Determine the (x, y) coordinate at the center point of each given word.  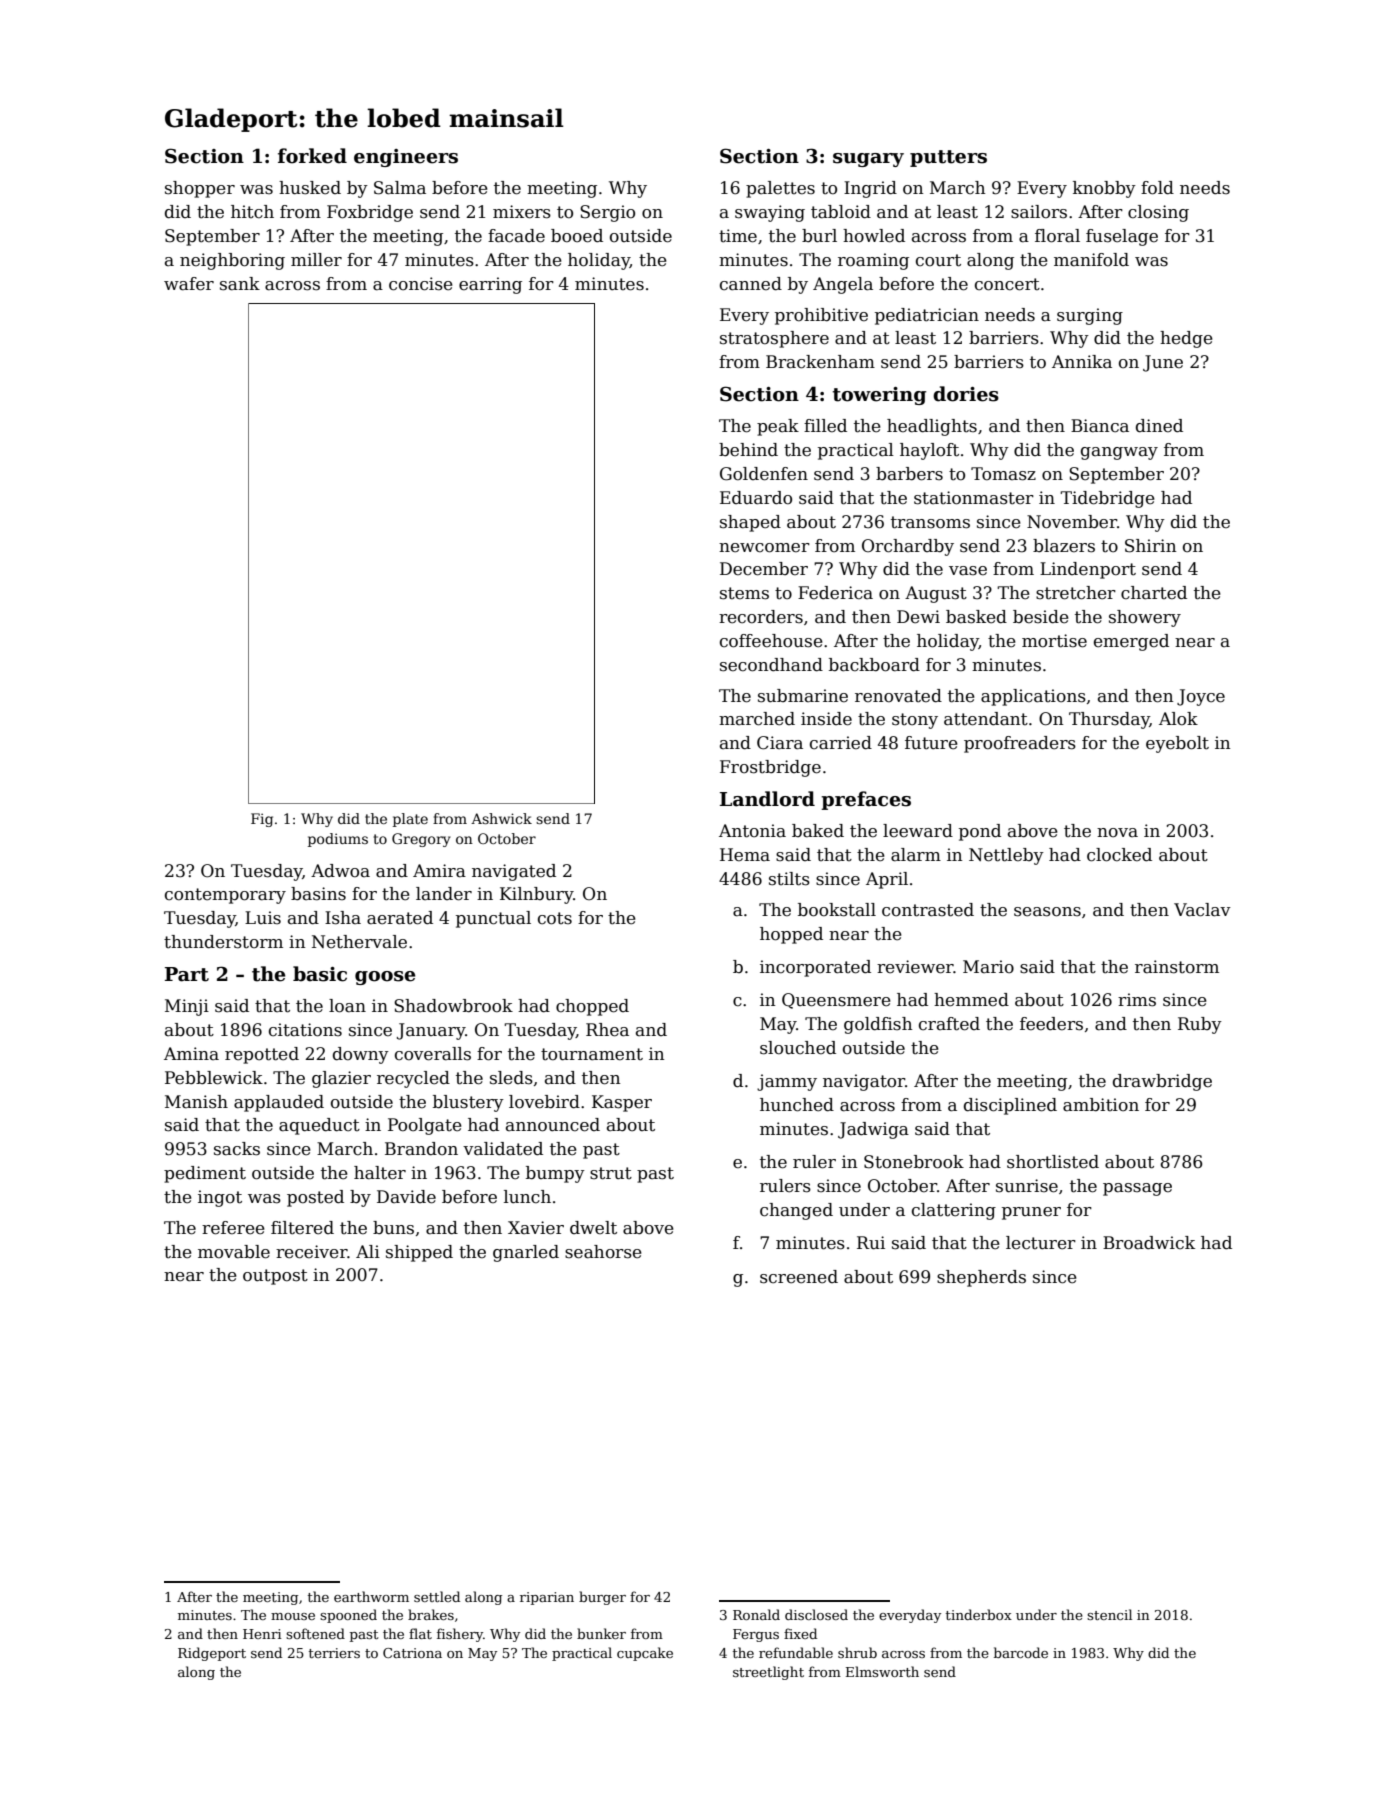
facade (516, 236)
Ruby (1200, 1025)
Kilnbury (536, 895)
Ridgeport (212, 1654)
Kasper (622, 1103)
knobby (1104, 189)
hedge (1186, 339)
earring (490, 285)
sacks (237, 1149)
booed (577, 236)
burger (602, 1598)
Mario (988, 967)
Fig (262, 820)
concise (421, 284)
